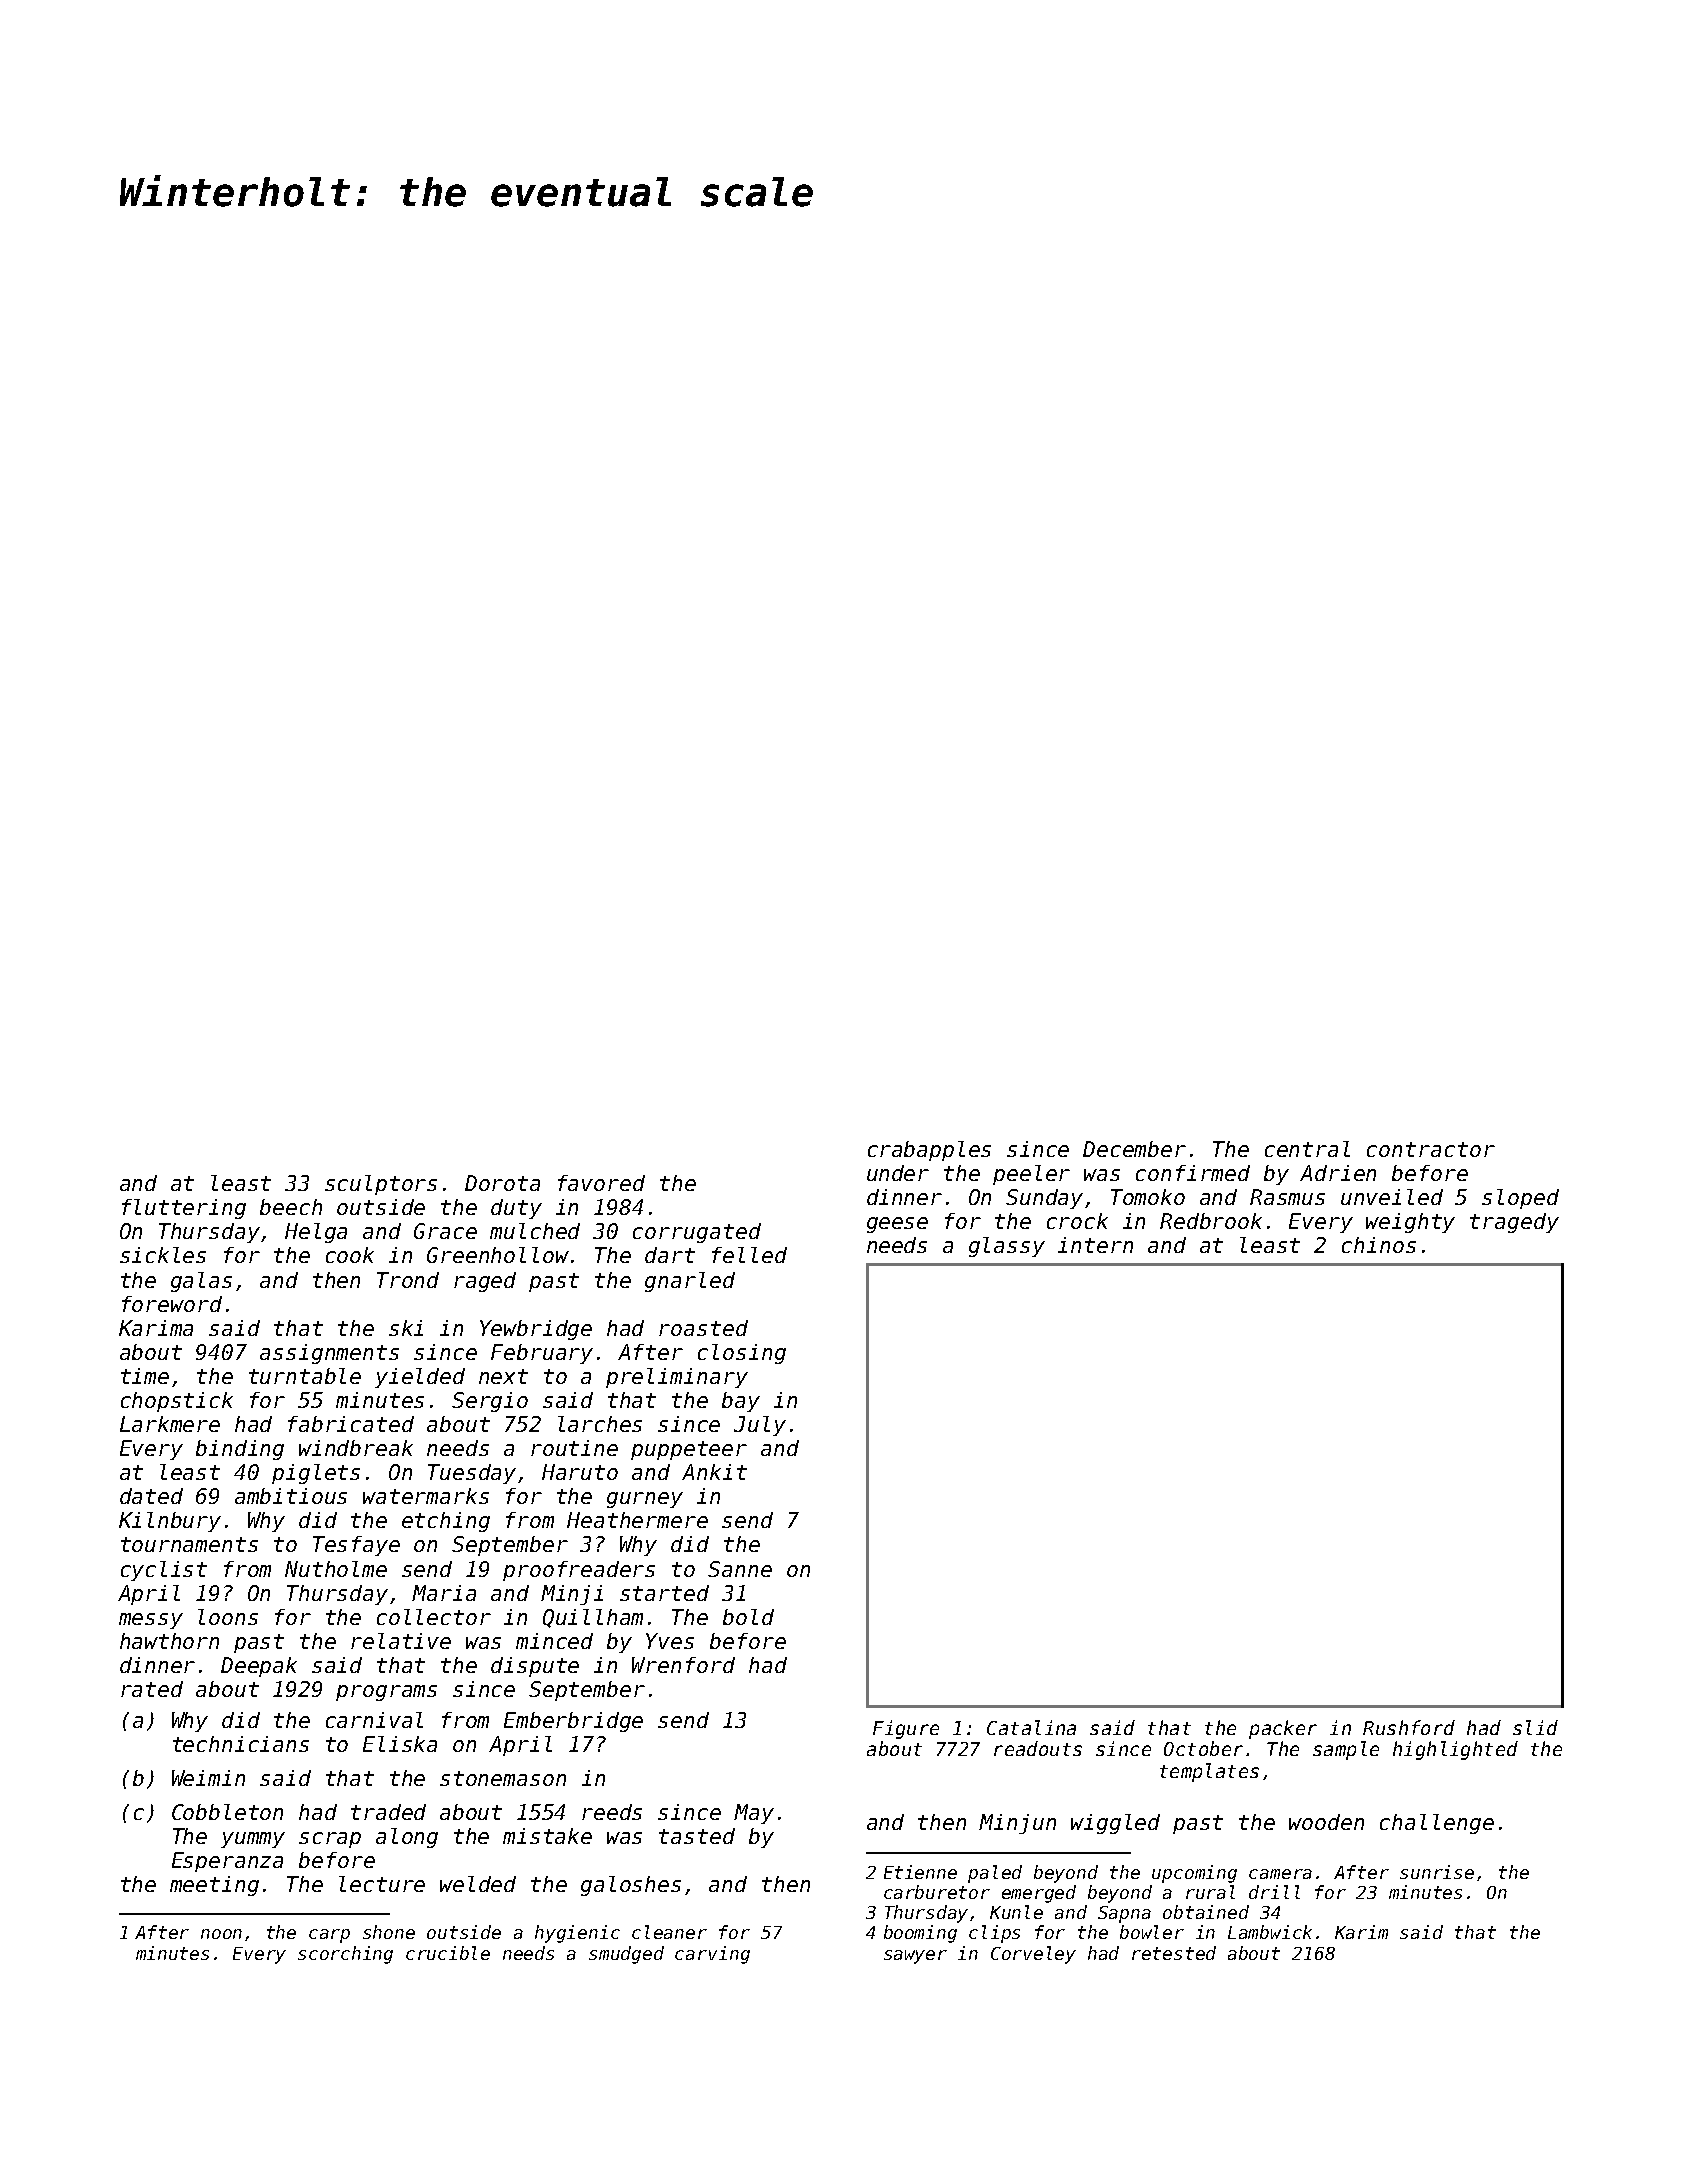  What do you see at coordinates (151, 1496) in the image?
I see `dated` at bounding box center [151, 1496].
